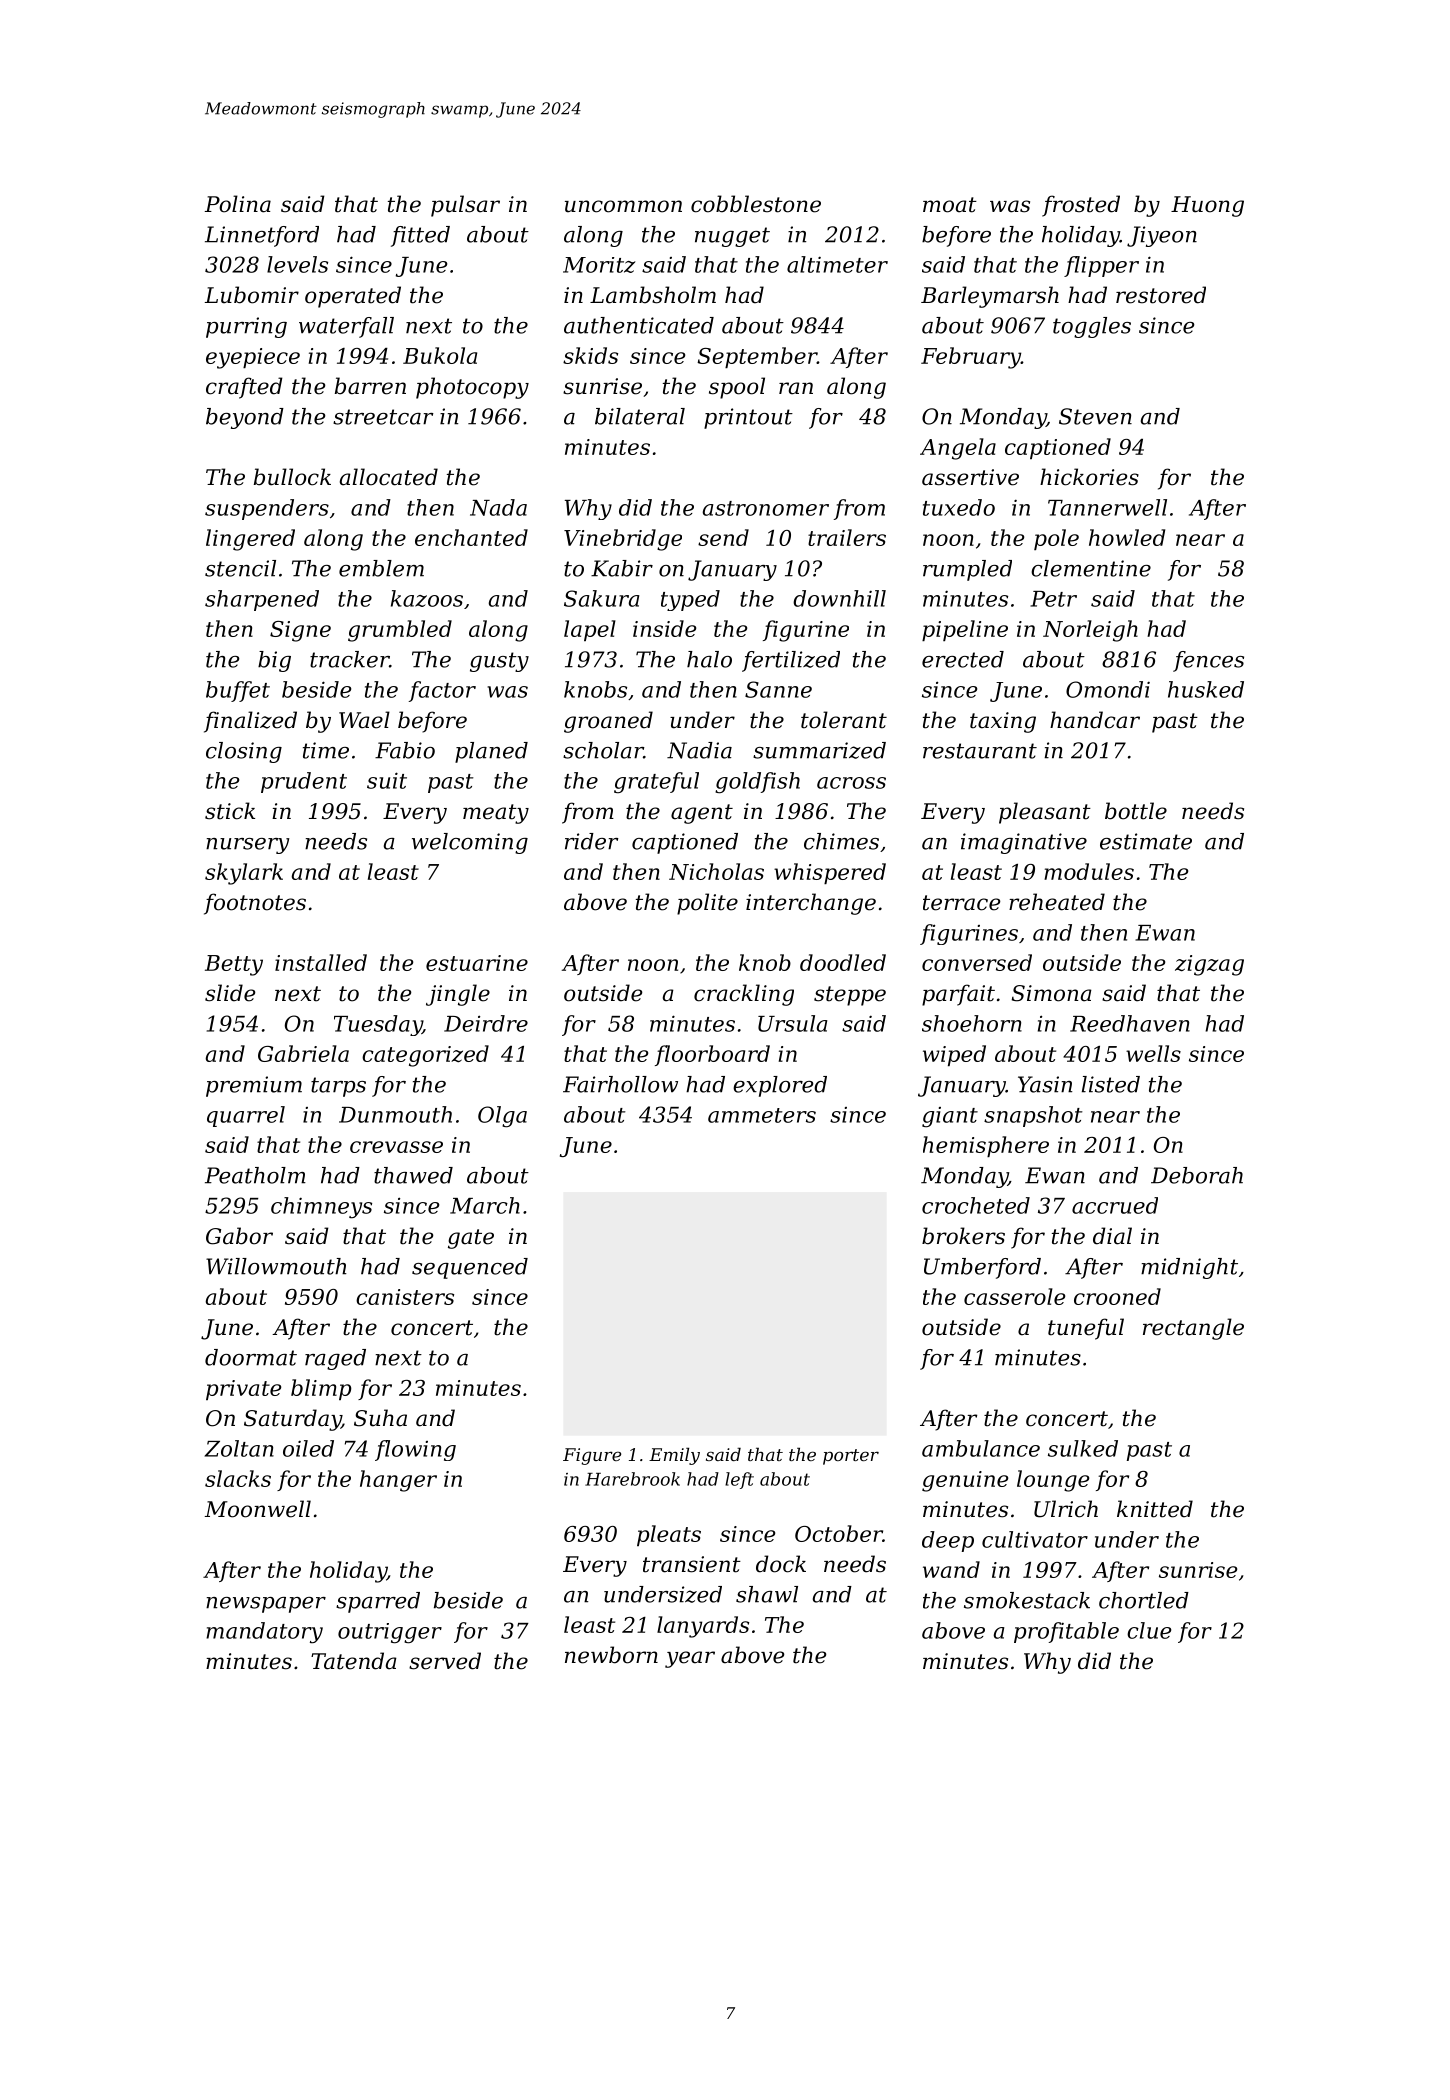 The height and width of the page is (2100, 1450). I want to click on typed, so click(690, 600).
